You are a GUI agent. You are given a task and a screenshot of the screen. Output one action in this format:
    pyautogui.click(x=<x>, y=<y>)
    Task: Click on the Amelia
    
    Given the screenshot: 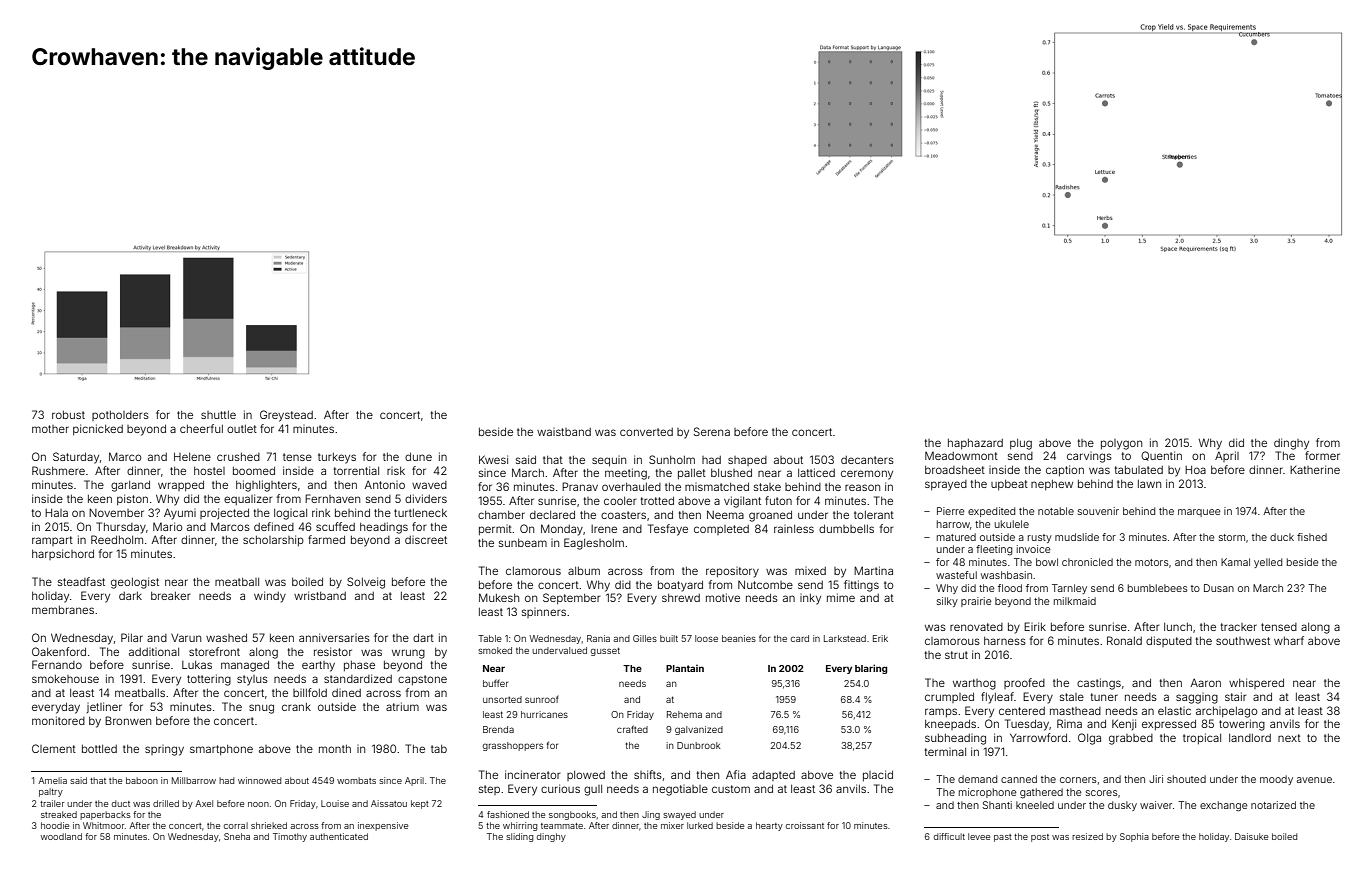 What is the action you would take?
    pyautogui.click(x=52, y=780)
